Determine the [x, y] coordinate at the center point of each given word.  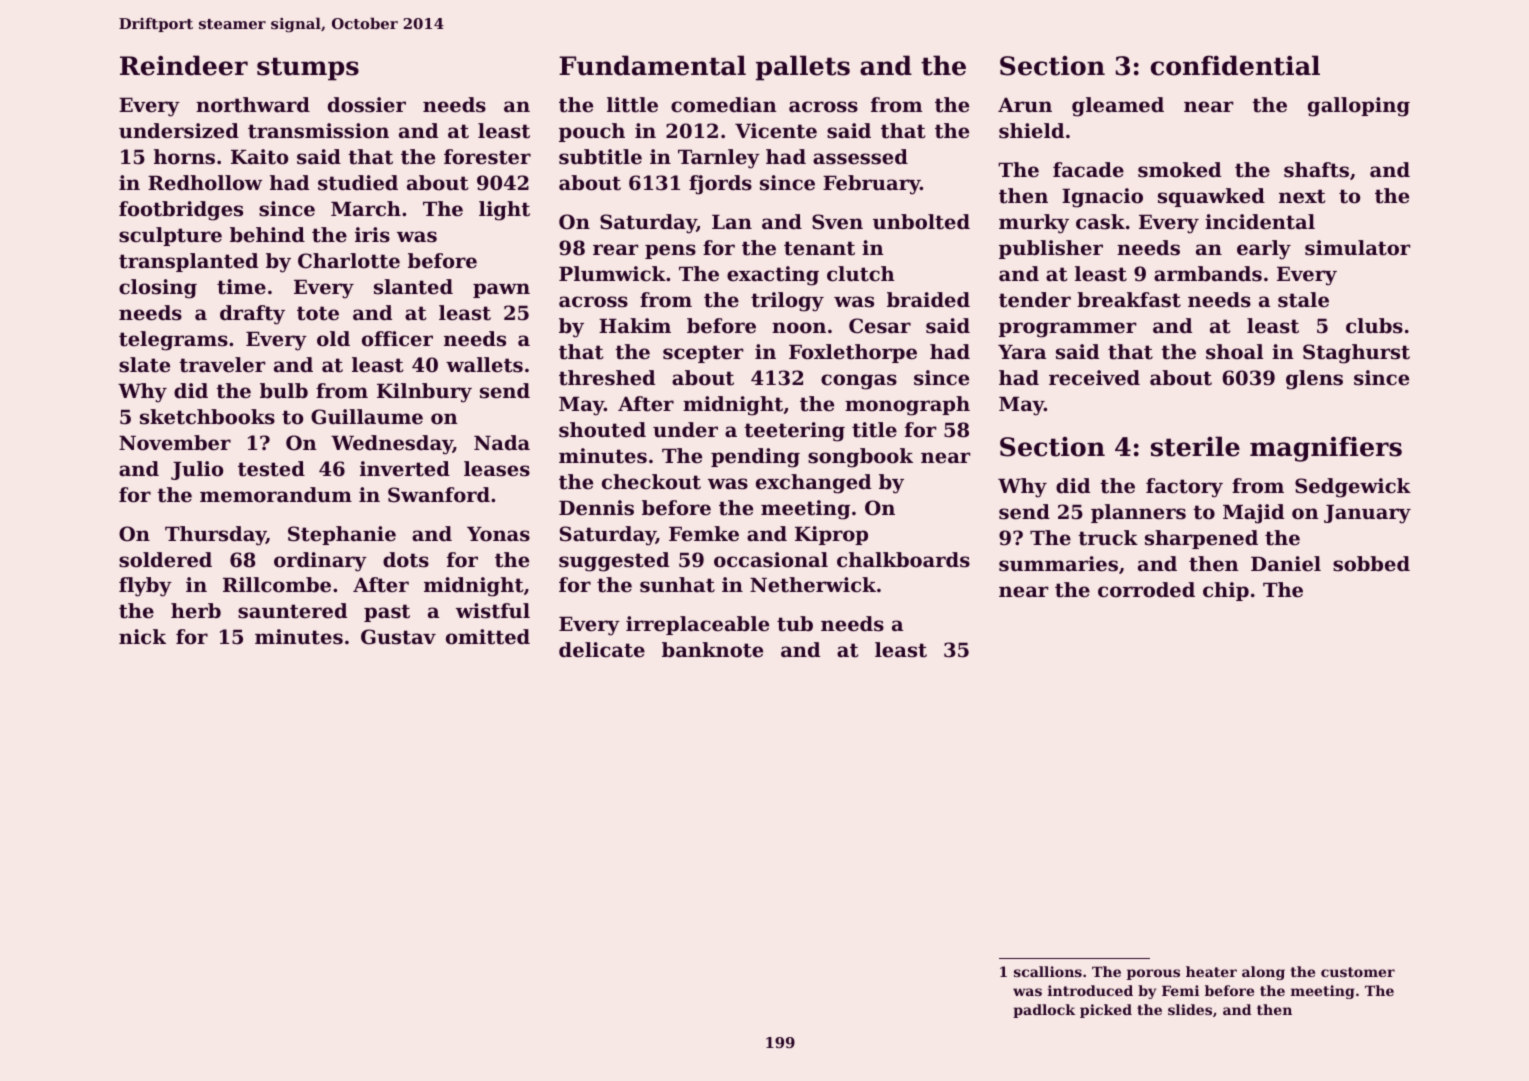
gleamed [1118, 107]
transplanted [188, 262]
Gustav [398, 637]
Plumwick [612, 273]
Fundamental [652, 65]
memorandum [276, 495]
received [1094, 378]
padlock [1044, 1011]
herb [196, 611]
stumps [308, 69]
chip [1226, 591]
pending [755, 458]
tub [795, 624]
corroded [1146, 590]
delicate [602, 650]
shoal [1234, 352]
